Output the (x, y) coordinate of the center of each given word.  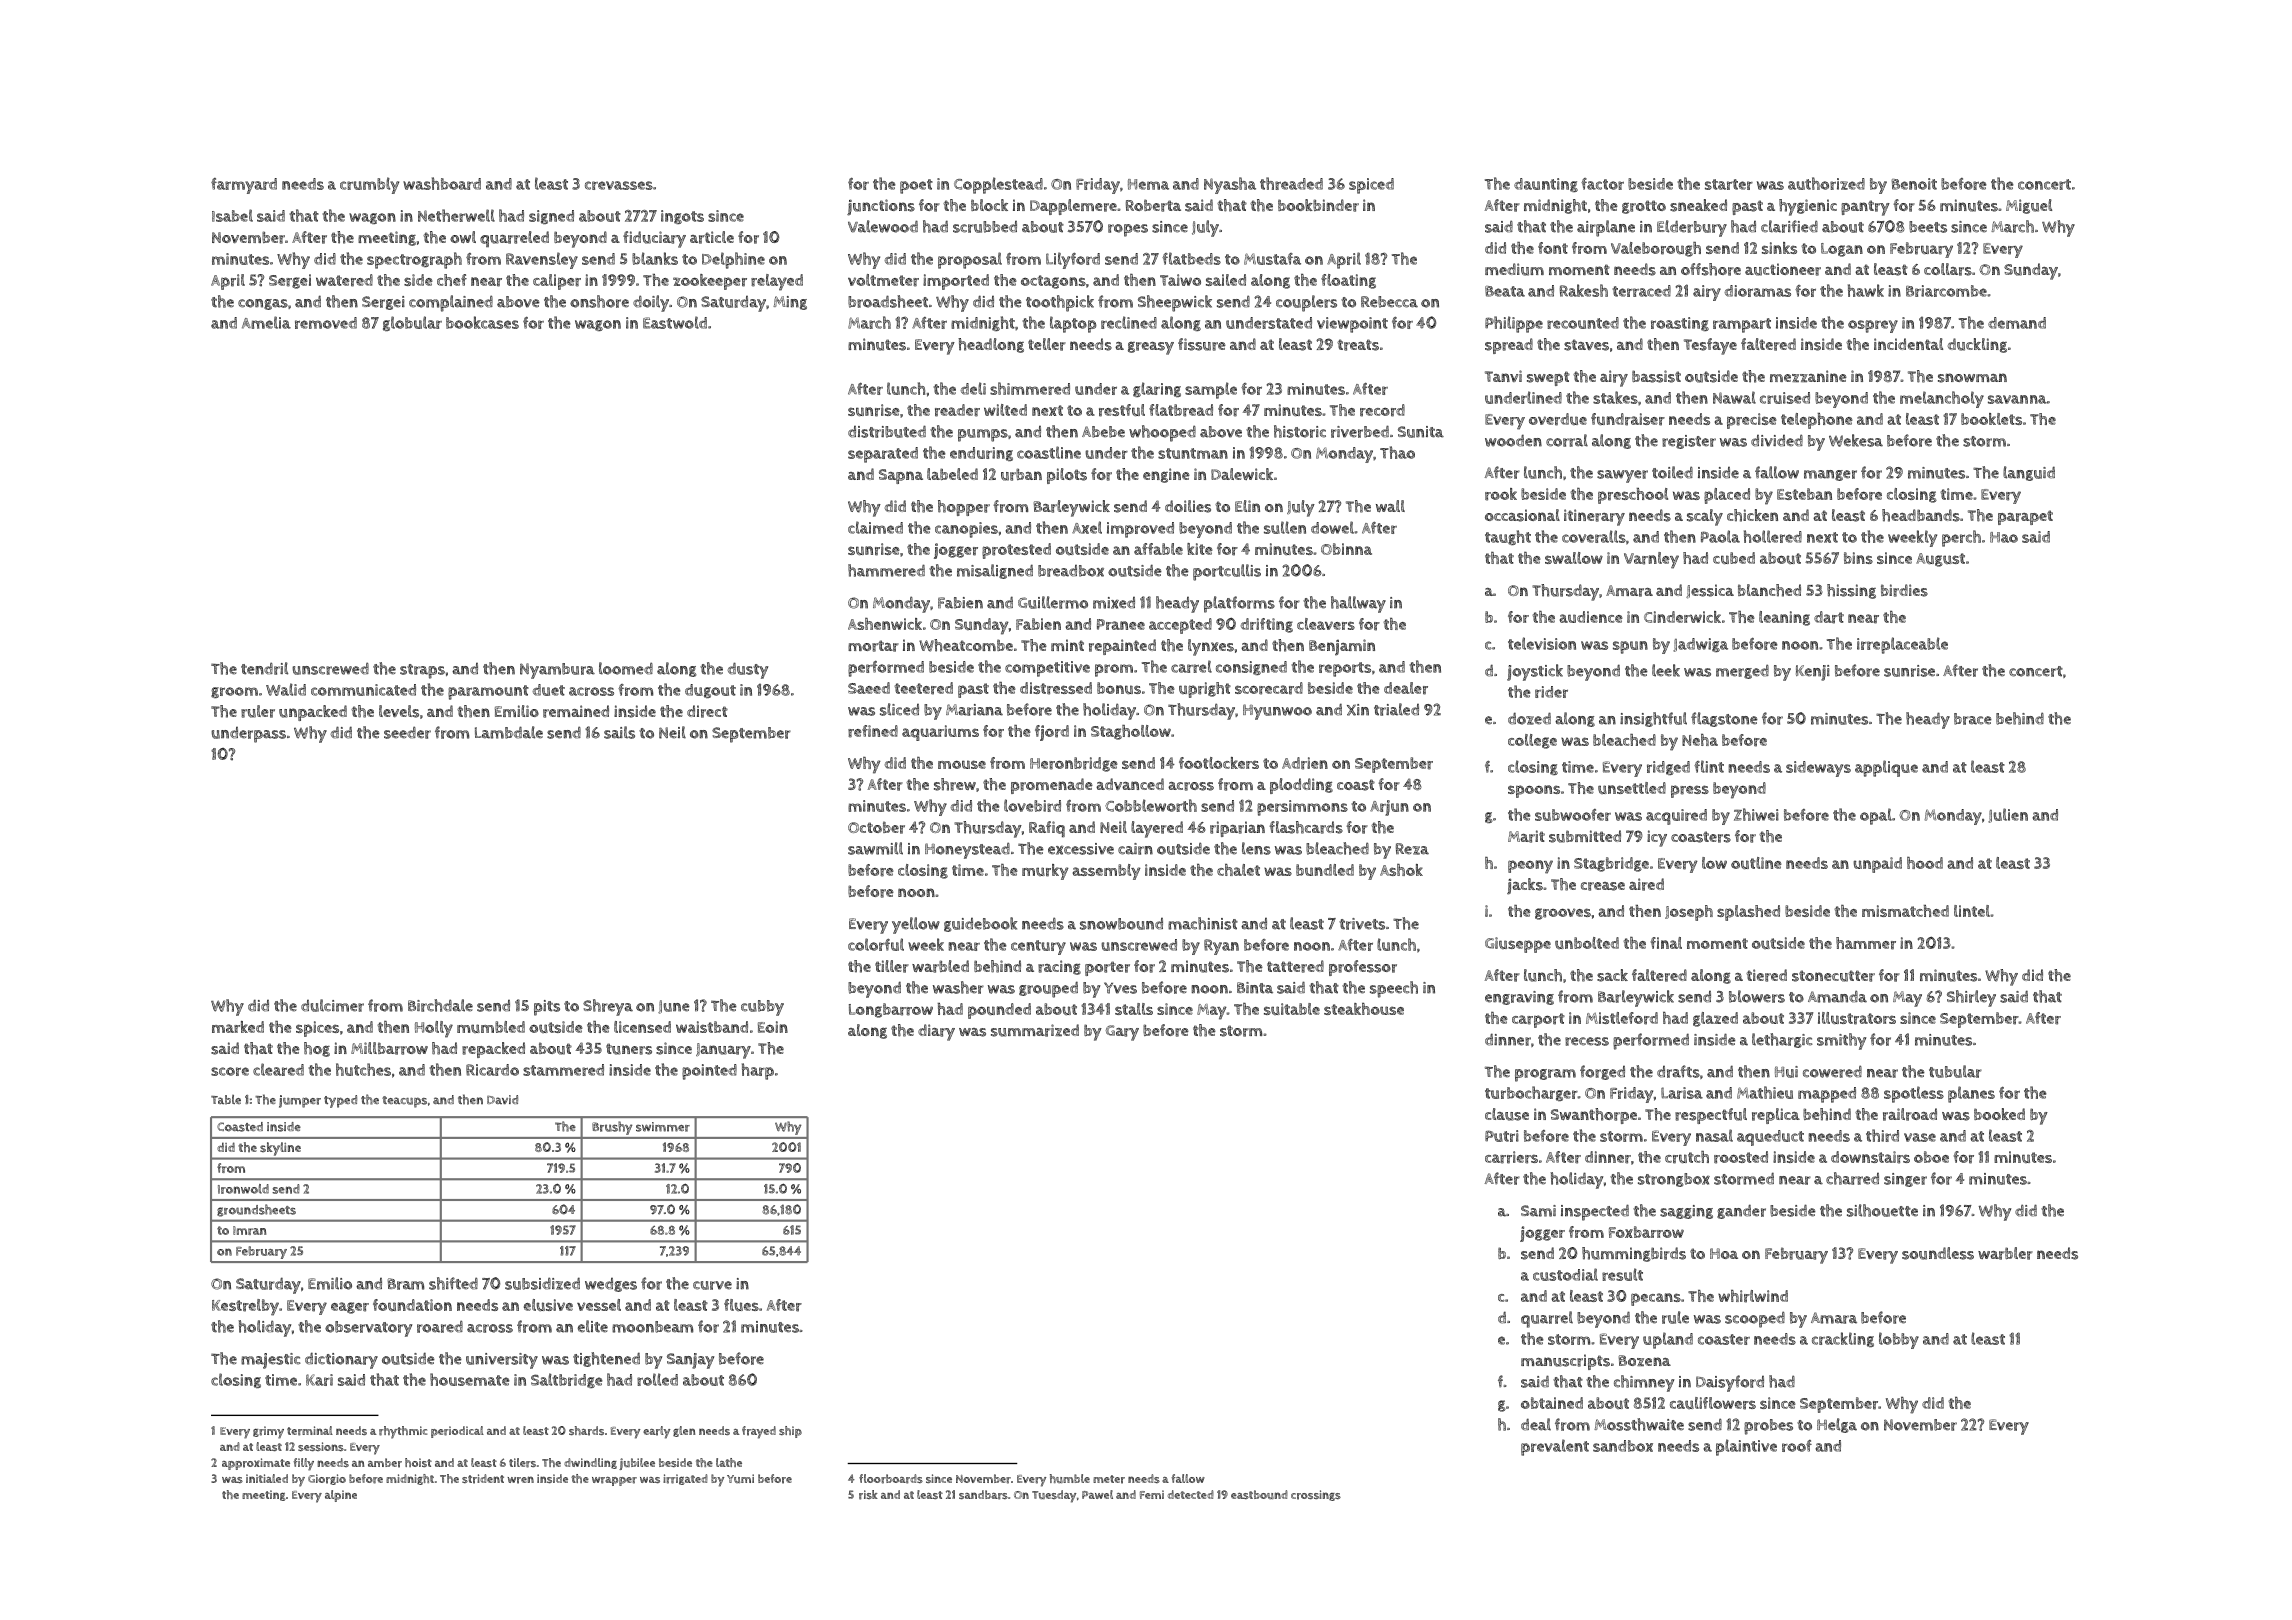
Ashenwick (885, 624)
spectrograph (414, 260)
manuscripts (1565, 1362)
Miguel (2029, 206)
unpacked (313, 713)
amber (385, 1463)
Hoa (1724, 1253)
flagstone (1724, 719)
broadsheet (888, 301)
